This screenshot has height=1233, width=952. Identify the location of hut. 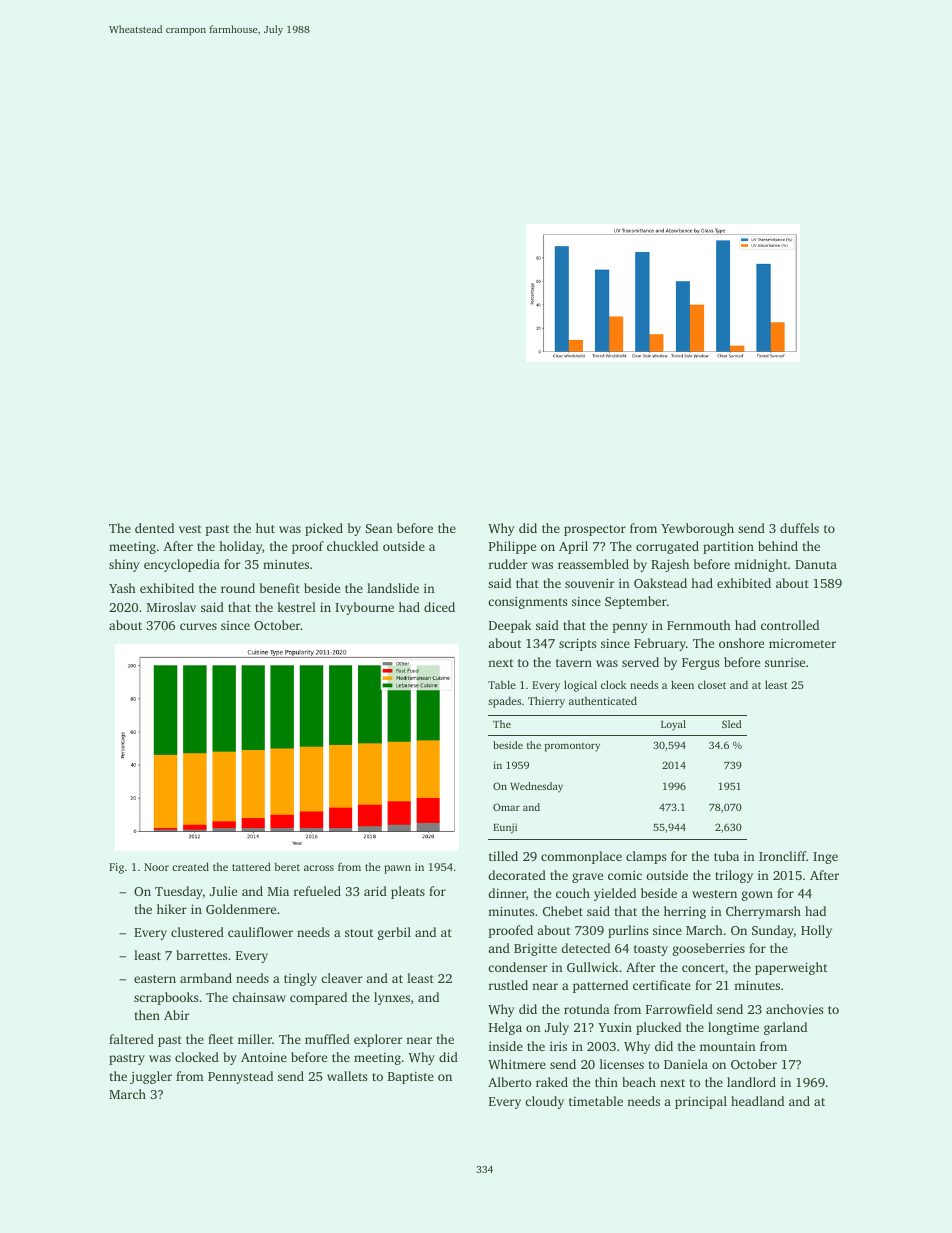
(265, 528).
